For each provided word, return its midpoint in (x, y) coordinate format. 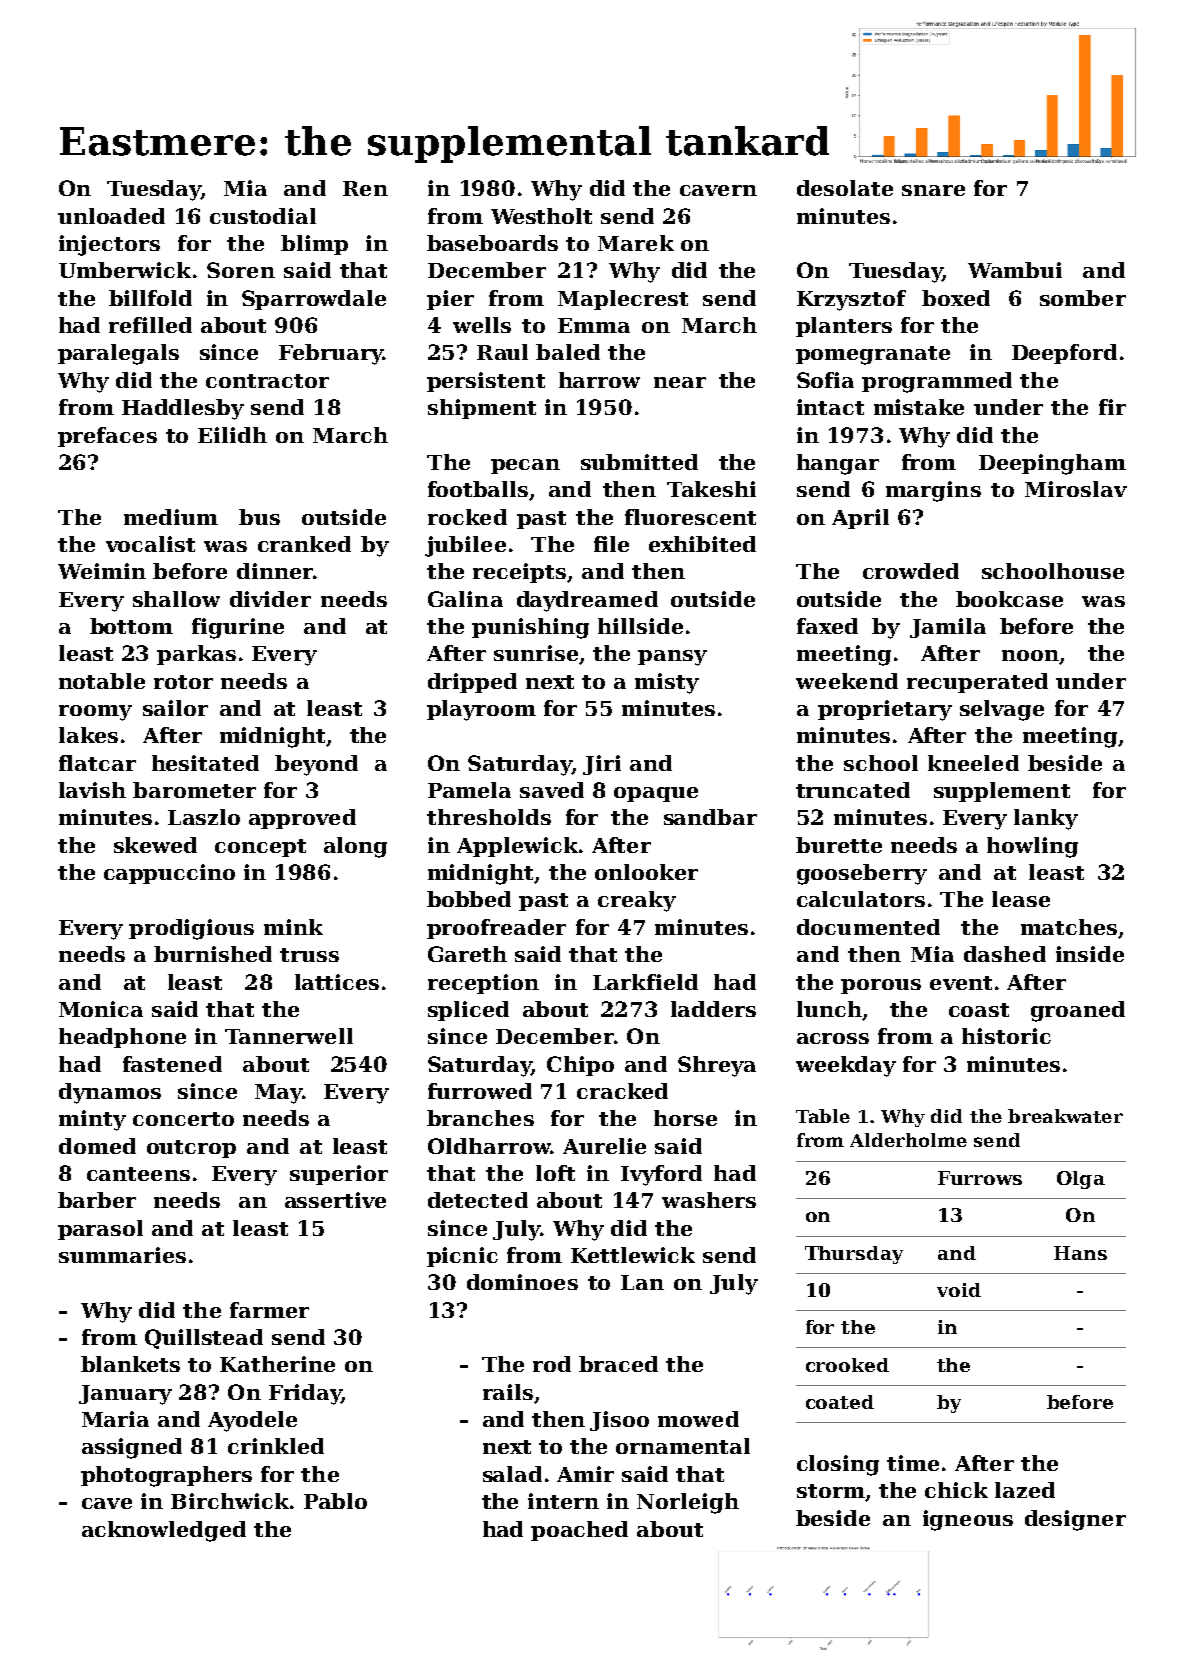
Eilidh (232, 435)
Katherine (277, 1364)
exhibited (702, 544)
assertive (335, 1200)
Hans (1080, 1253)
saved (552, 790)
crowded (911, 571)
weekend (847, 681)
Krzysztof (851, 300)
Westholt (541, 216)
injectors (109, 245)
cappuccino (169, 874)
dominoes (522, 1282)
